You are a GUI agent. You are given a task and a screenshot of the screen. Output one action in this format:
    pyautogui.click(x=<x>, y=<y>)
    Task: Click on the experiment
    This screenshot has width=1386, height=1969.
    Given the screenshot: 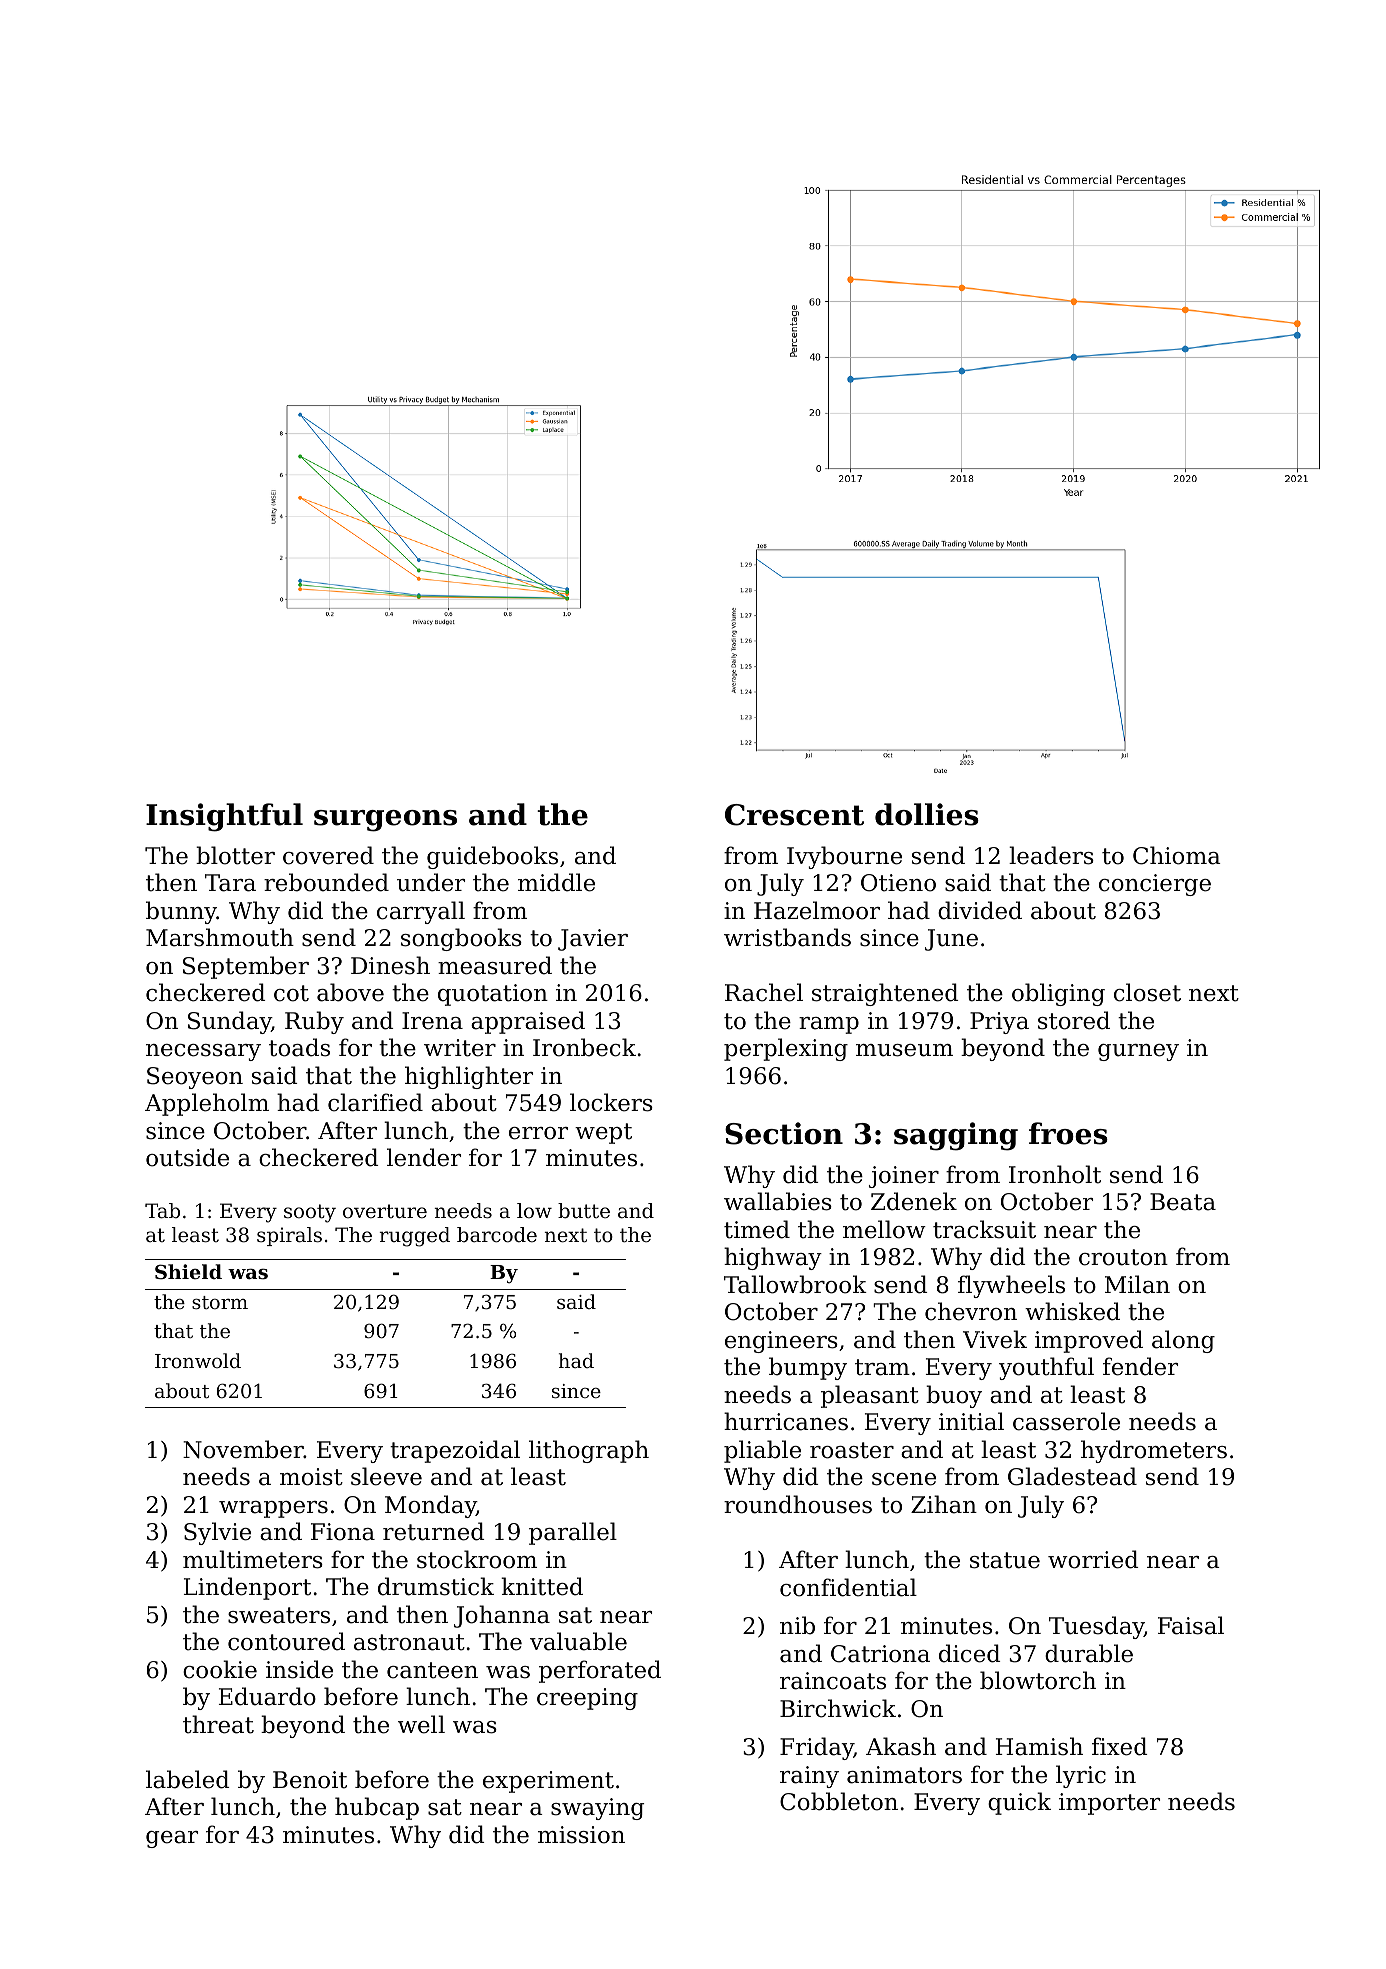 What is the action you would take?
    pyautogui.click(x=548, y=1782)
